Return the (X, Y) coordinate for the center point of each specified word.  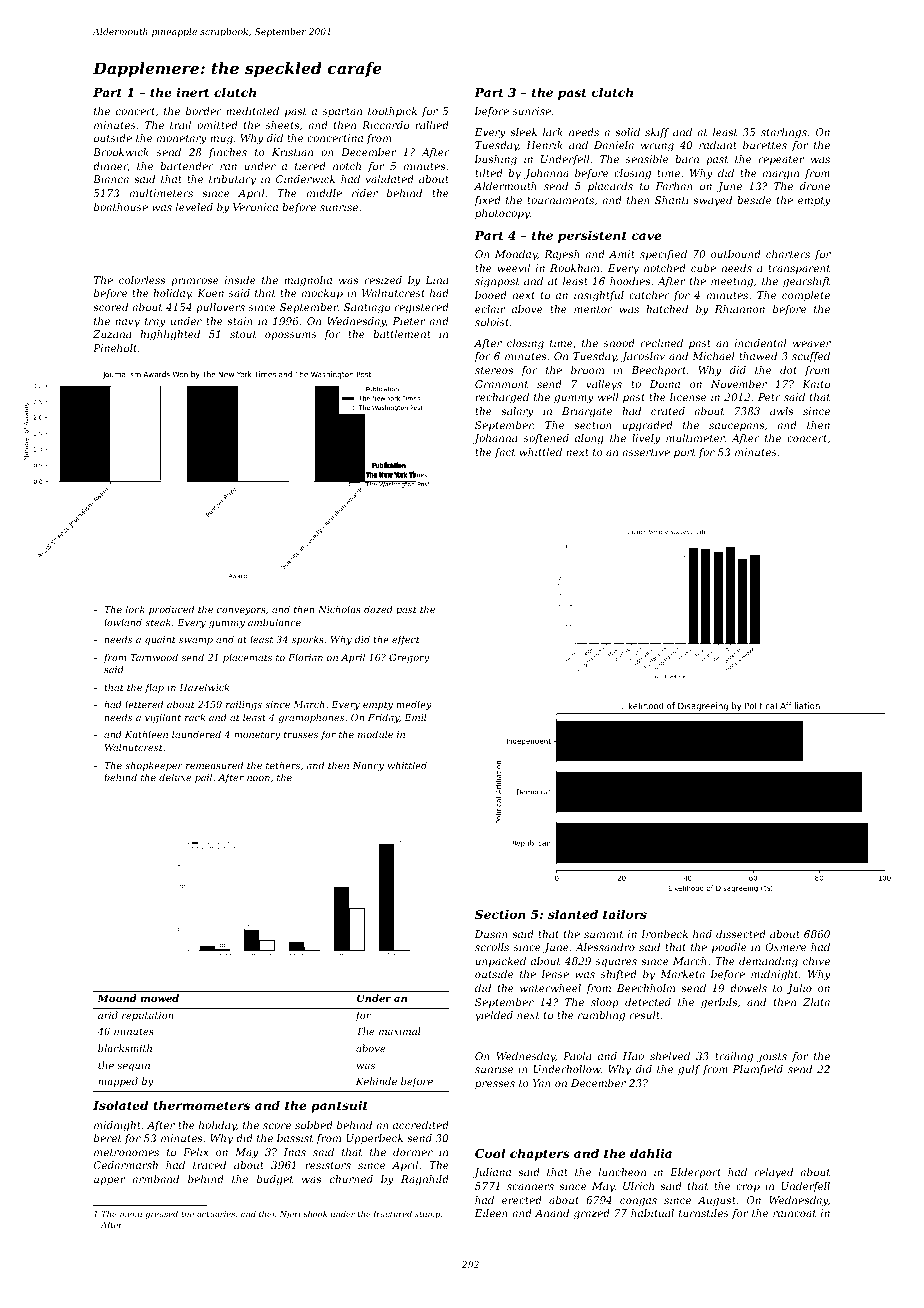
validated (390, 179)
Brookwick (121, 152)
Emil (415, 717)
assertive (646, 452)
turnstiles (704, 1213)
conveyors (241, 611)
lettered (144, 704)
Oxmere (785, 947)
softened (546, 439)
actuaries (216, 1214)
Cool (490, 1153)
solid (627, 132)
